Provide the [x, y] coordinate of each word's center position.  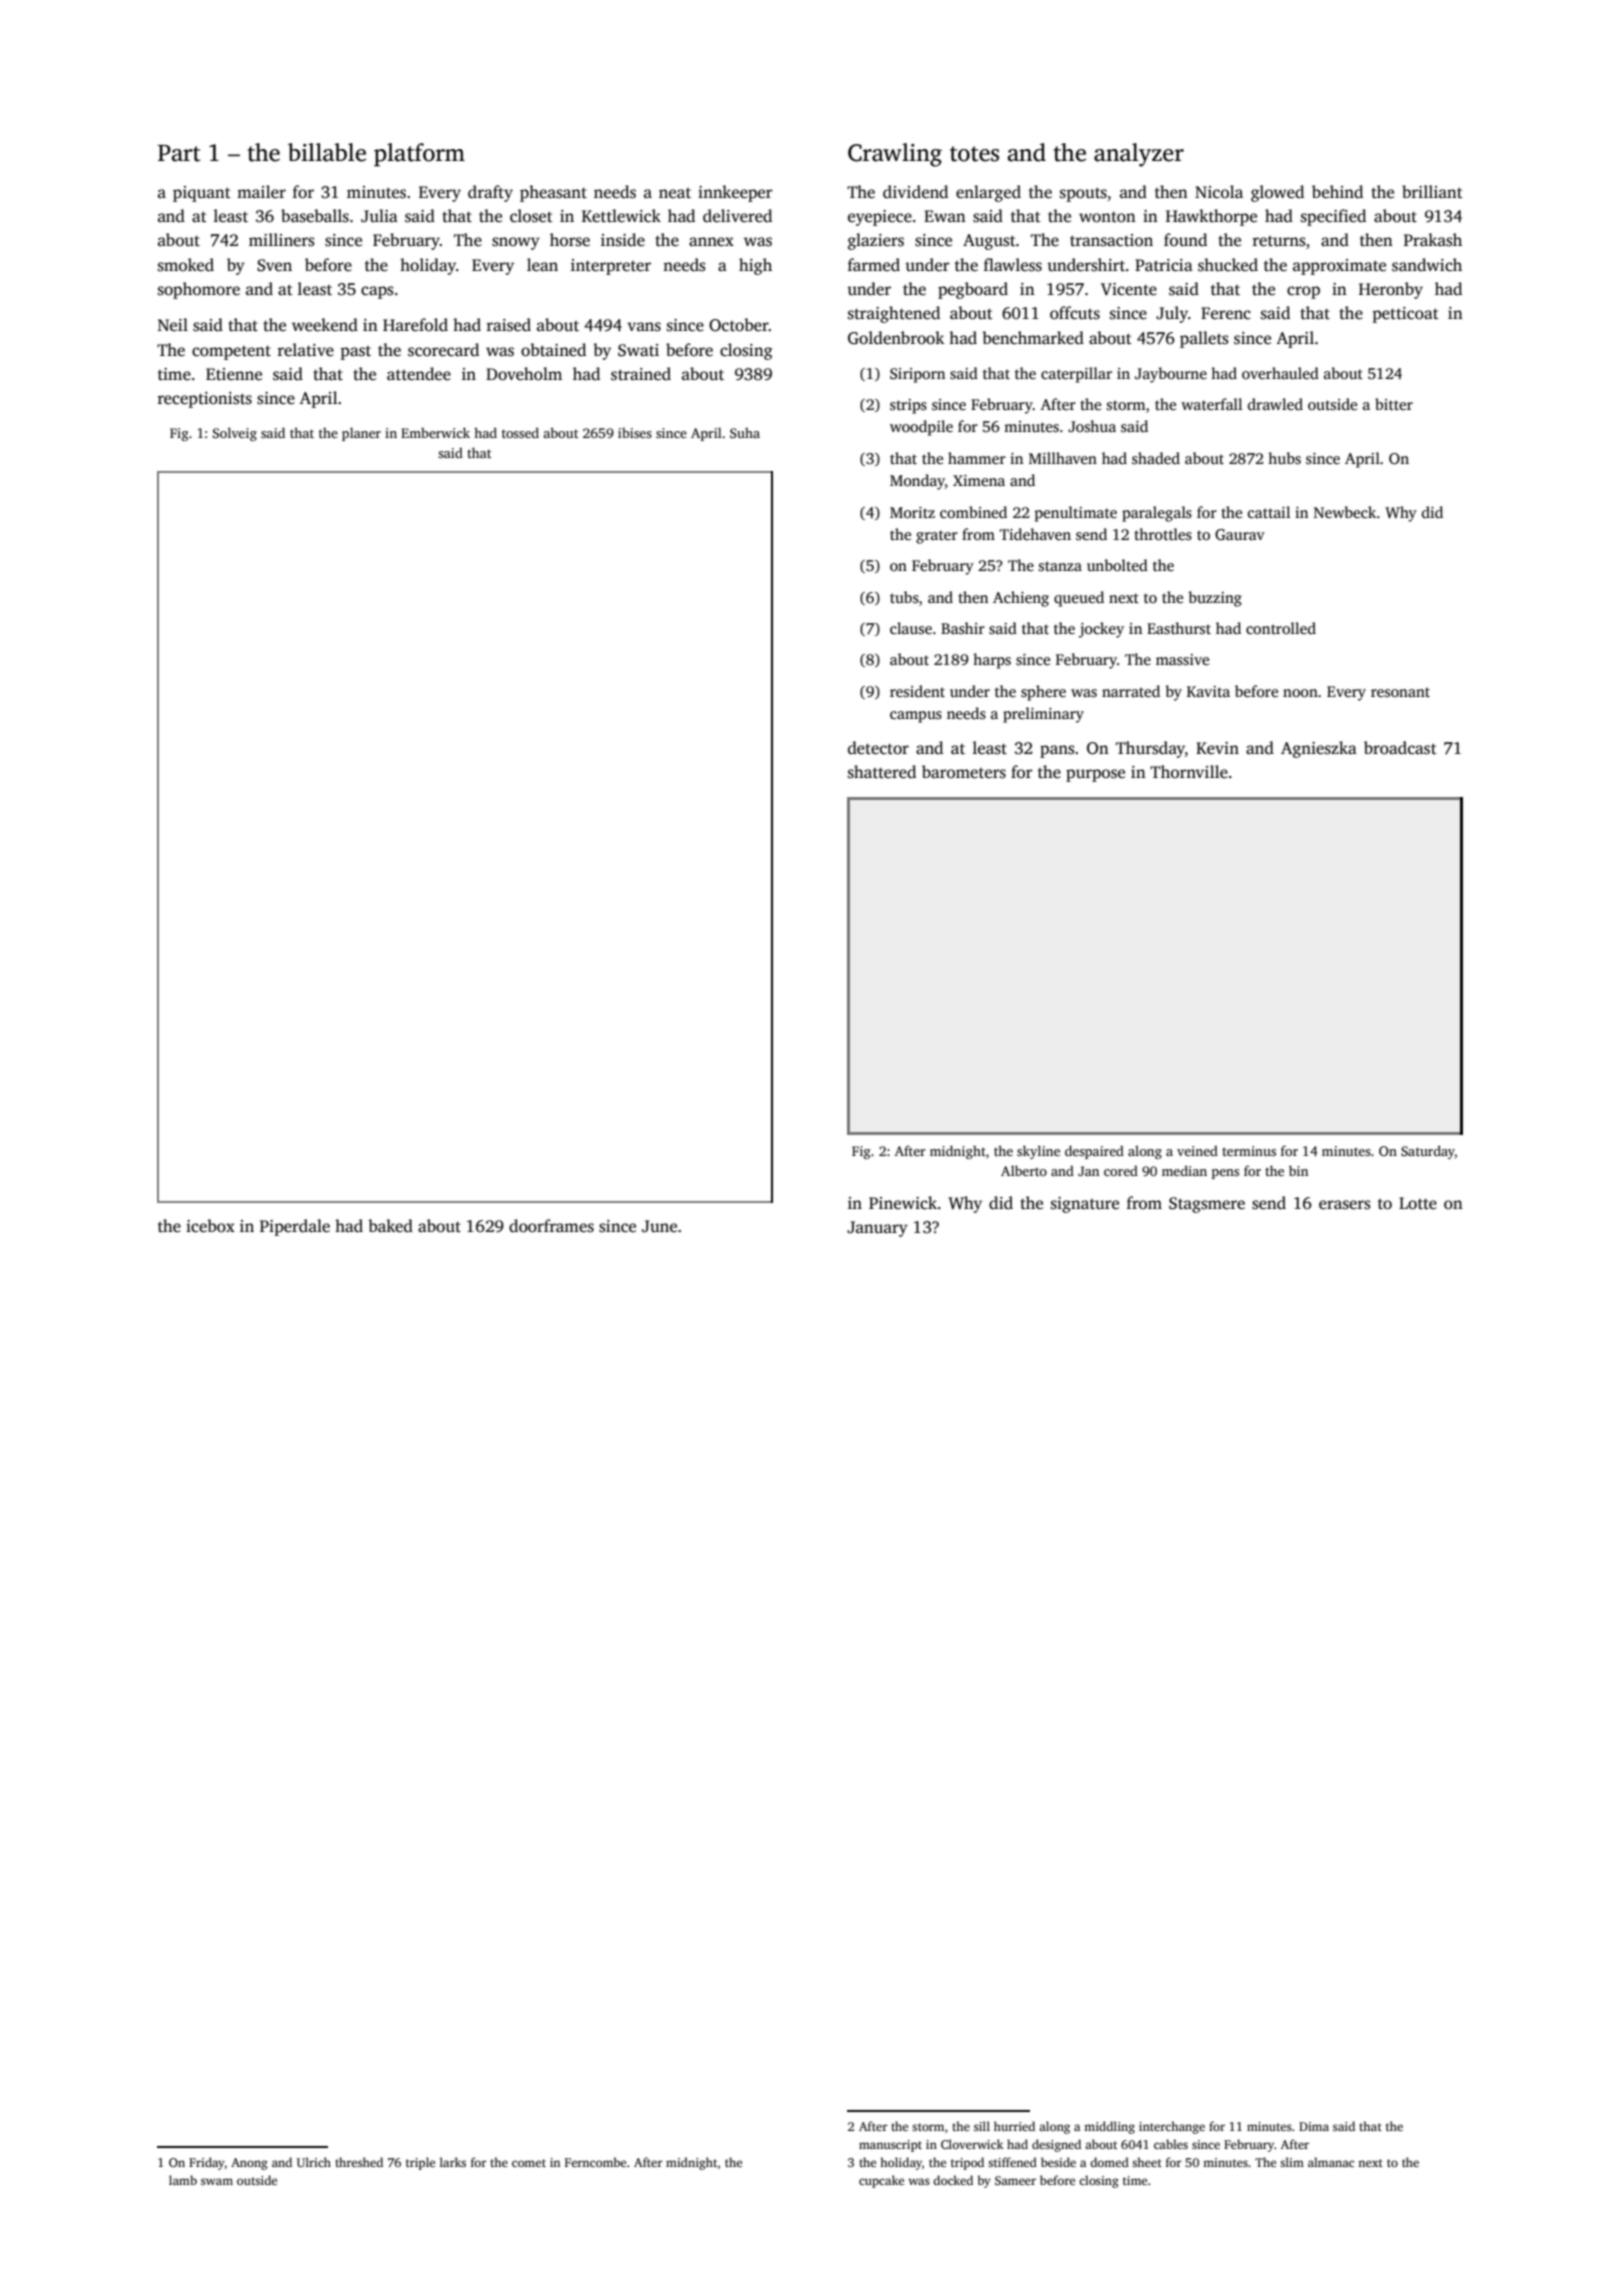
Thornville [1189, 772]
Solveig [235, 434]
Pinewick [903, 1203]
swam [217, 2181]
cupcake [881, 2181]
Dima [1314, 2126]
